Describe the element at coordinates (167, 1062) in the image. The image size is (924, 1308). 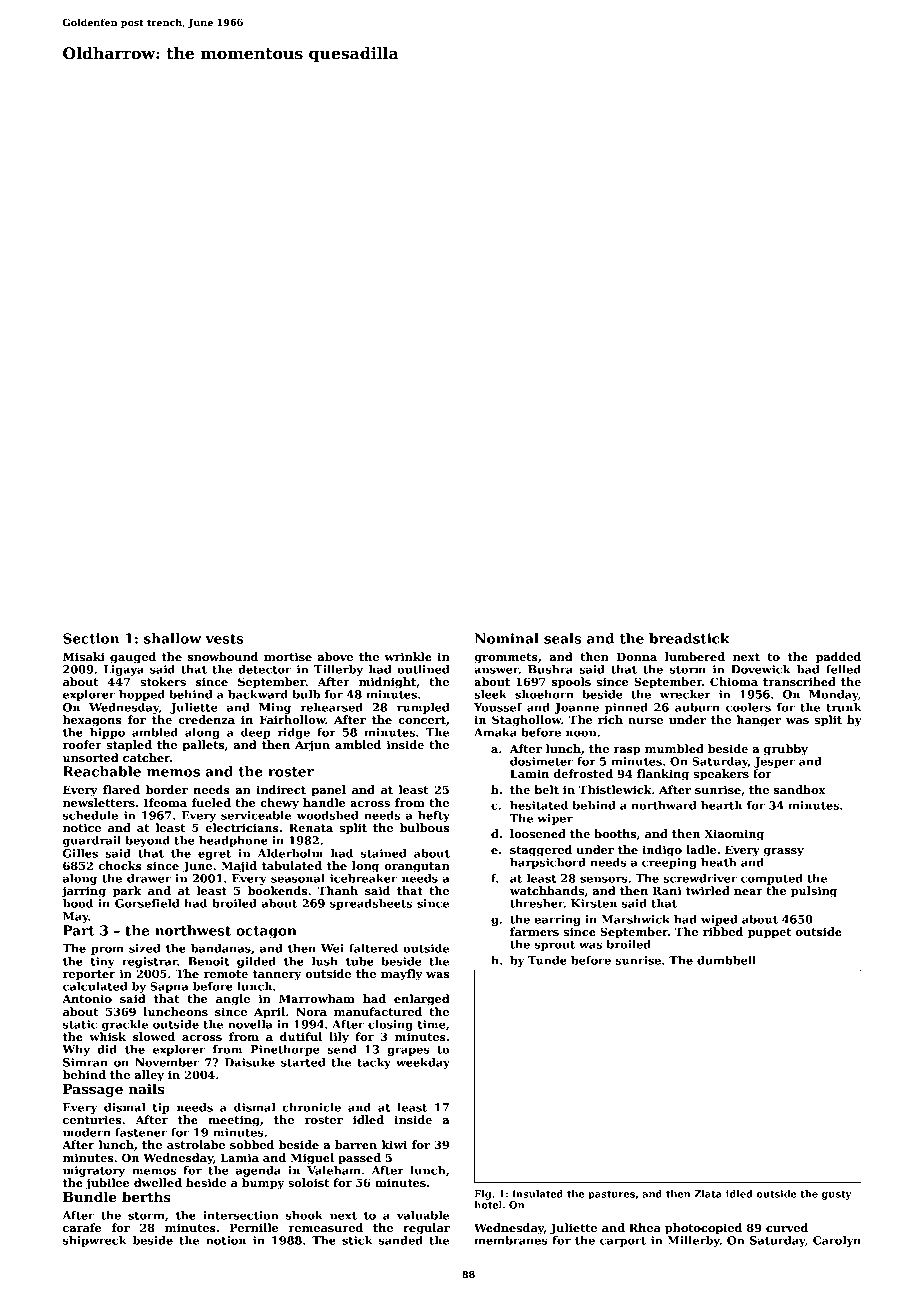
I see `November` at that location.
